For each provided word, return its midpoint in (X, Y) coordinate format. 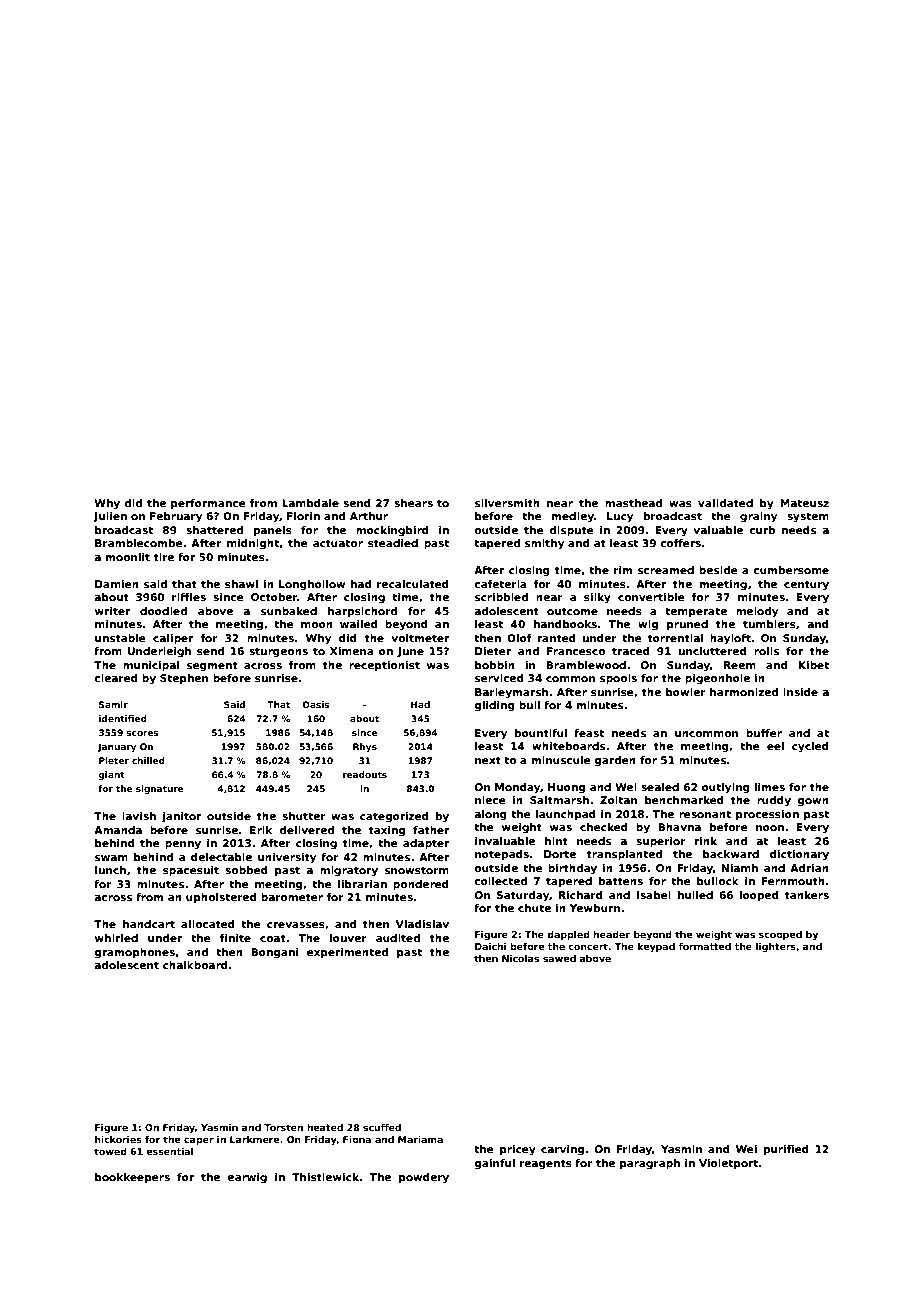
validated (725, 503)
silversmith (507, 503)
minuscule (561, 760)
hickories (118, 1139)
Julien (110, 517)
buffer (764, 733)
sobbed (246, 870)
